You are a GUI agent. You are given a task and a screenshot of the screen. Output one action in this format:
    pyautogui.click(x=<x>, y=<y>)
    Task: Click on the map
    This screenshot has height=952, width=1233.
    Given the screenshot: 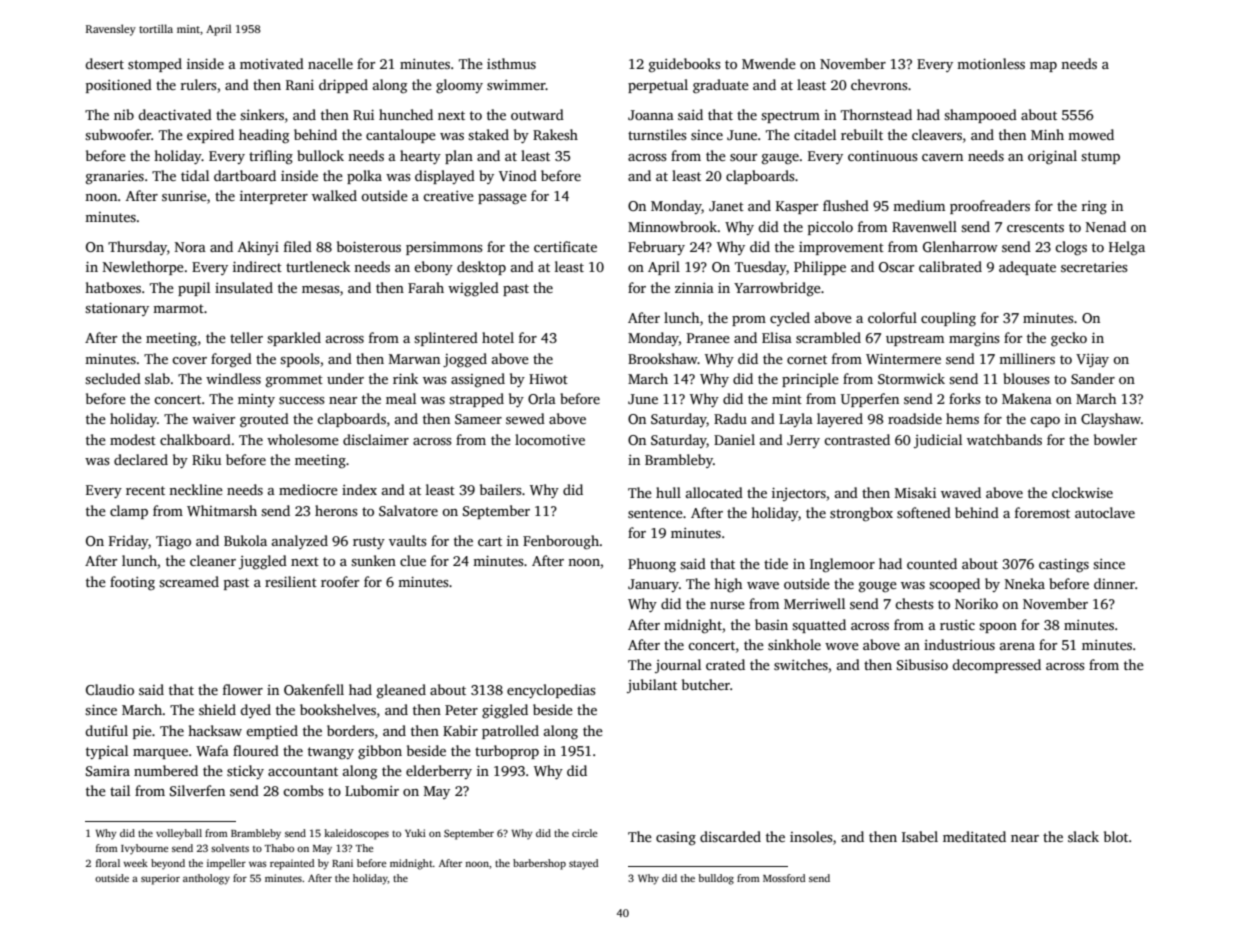 What is the action you would take?
    pyautogui.click(x=1043, y=67)
